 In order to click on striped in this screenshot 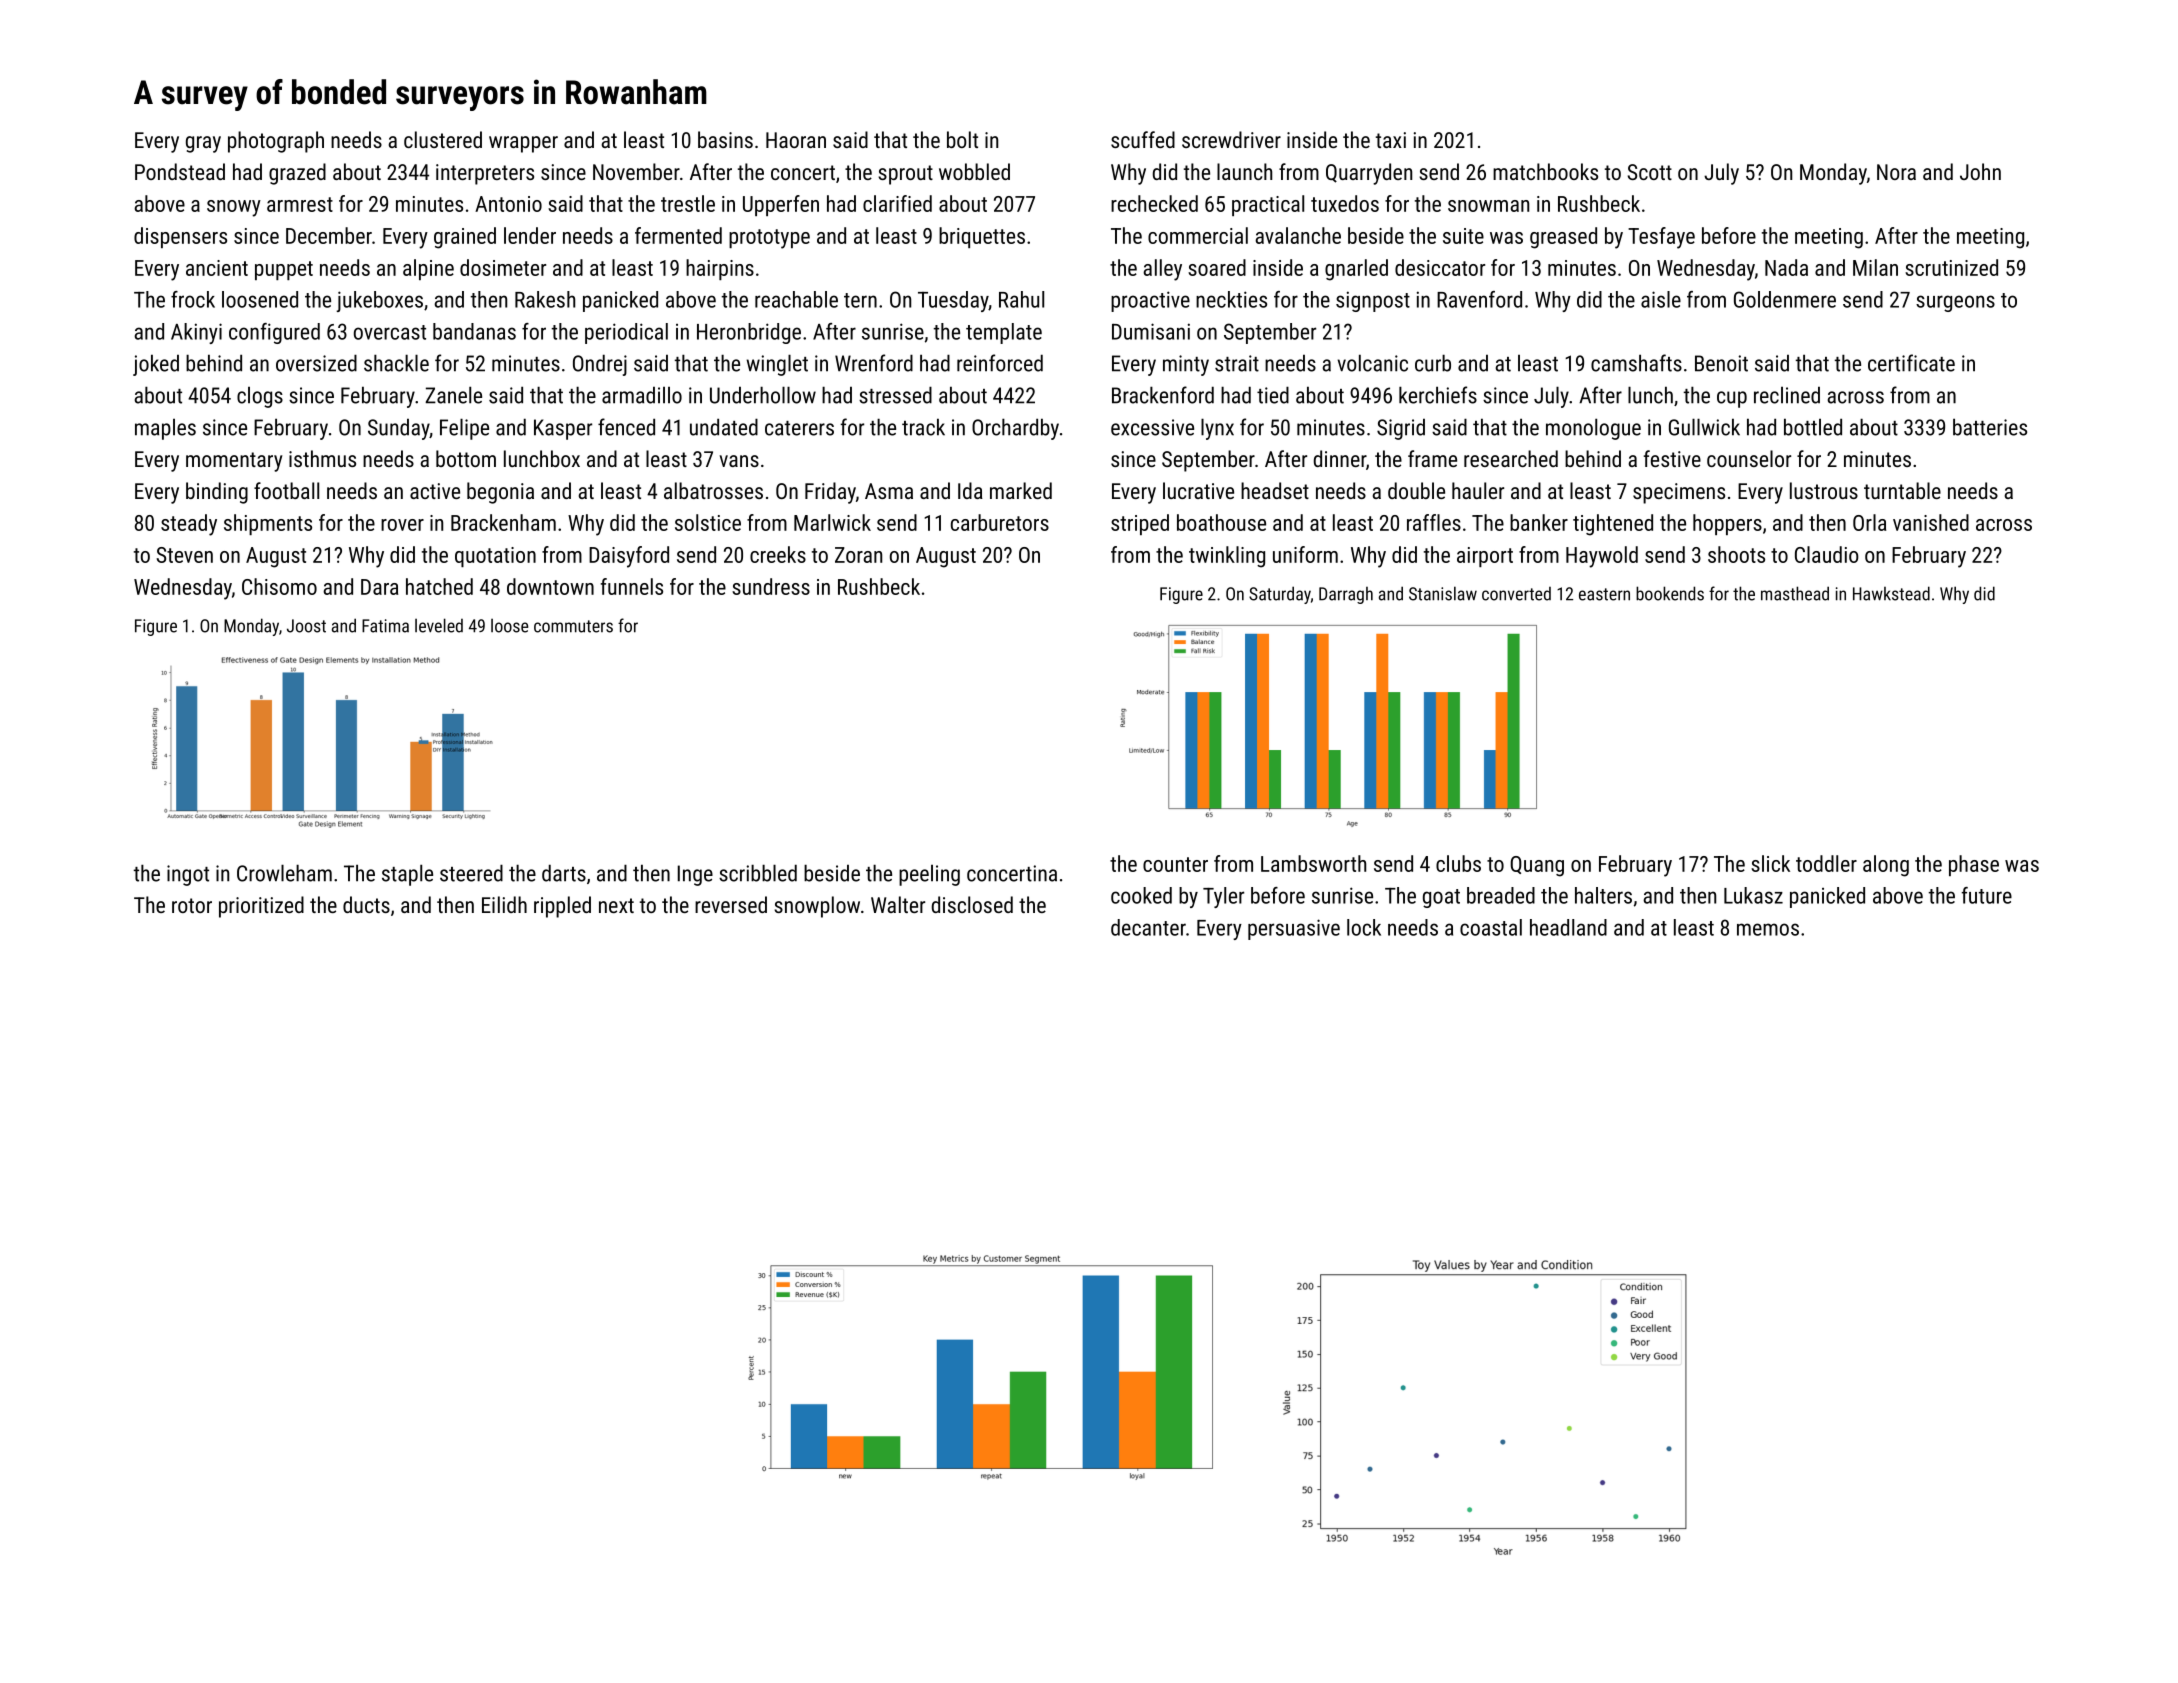, I will do `click(1140, 524)`.
